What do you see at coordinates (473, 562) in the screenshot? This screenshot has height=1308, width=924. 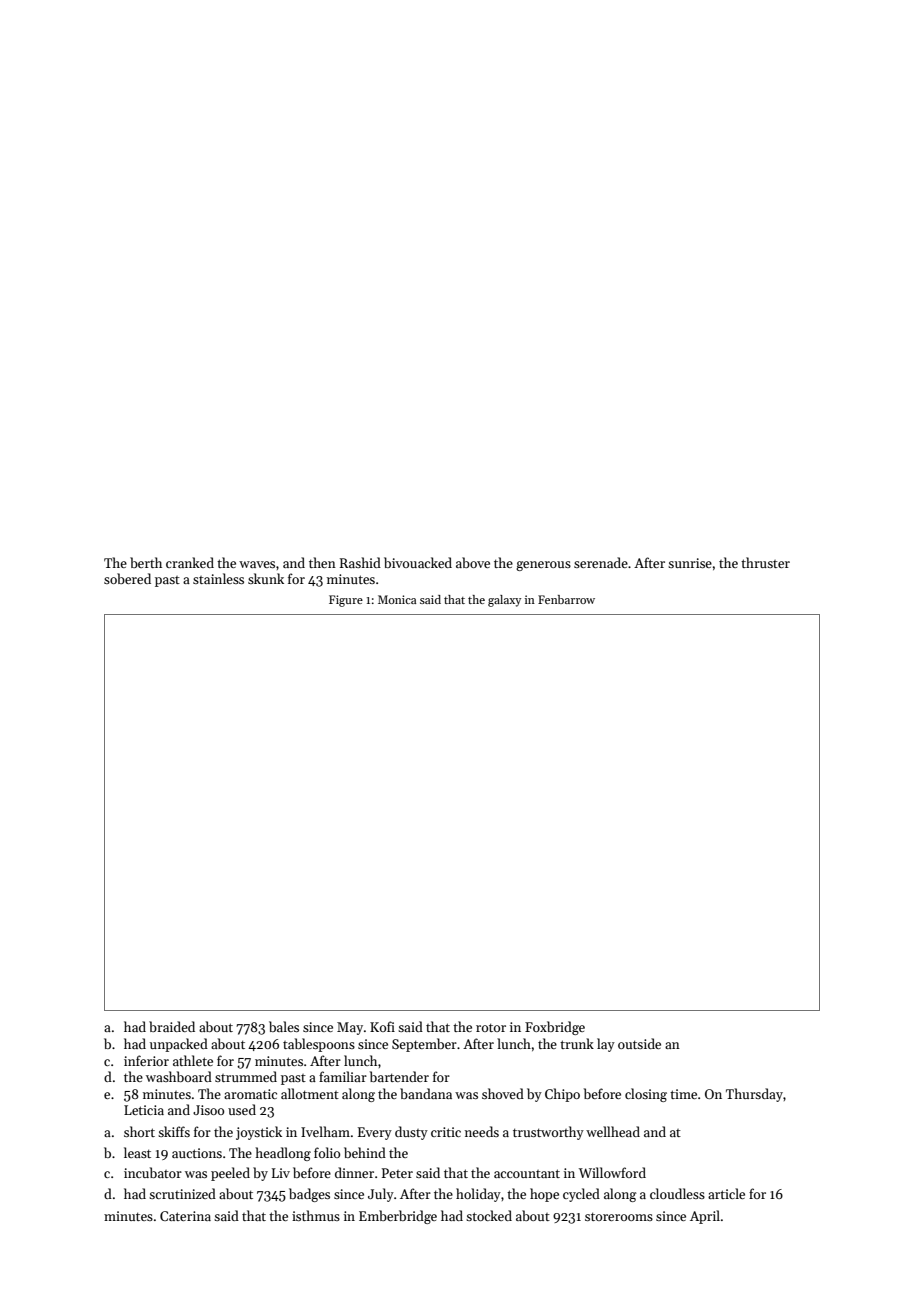 I see `above` at bounding box center [473, 562].
